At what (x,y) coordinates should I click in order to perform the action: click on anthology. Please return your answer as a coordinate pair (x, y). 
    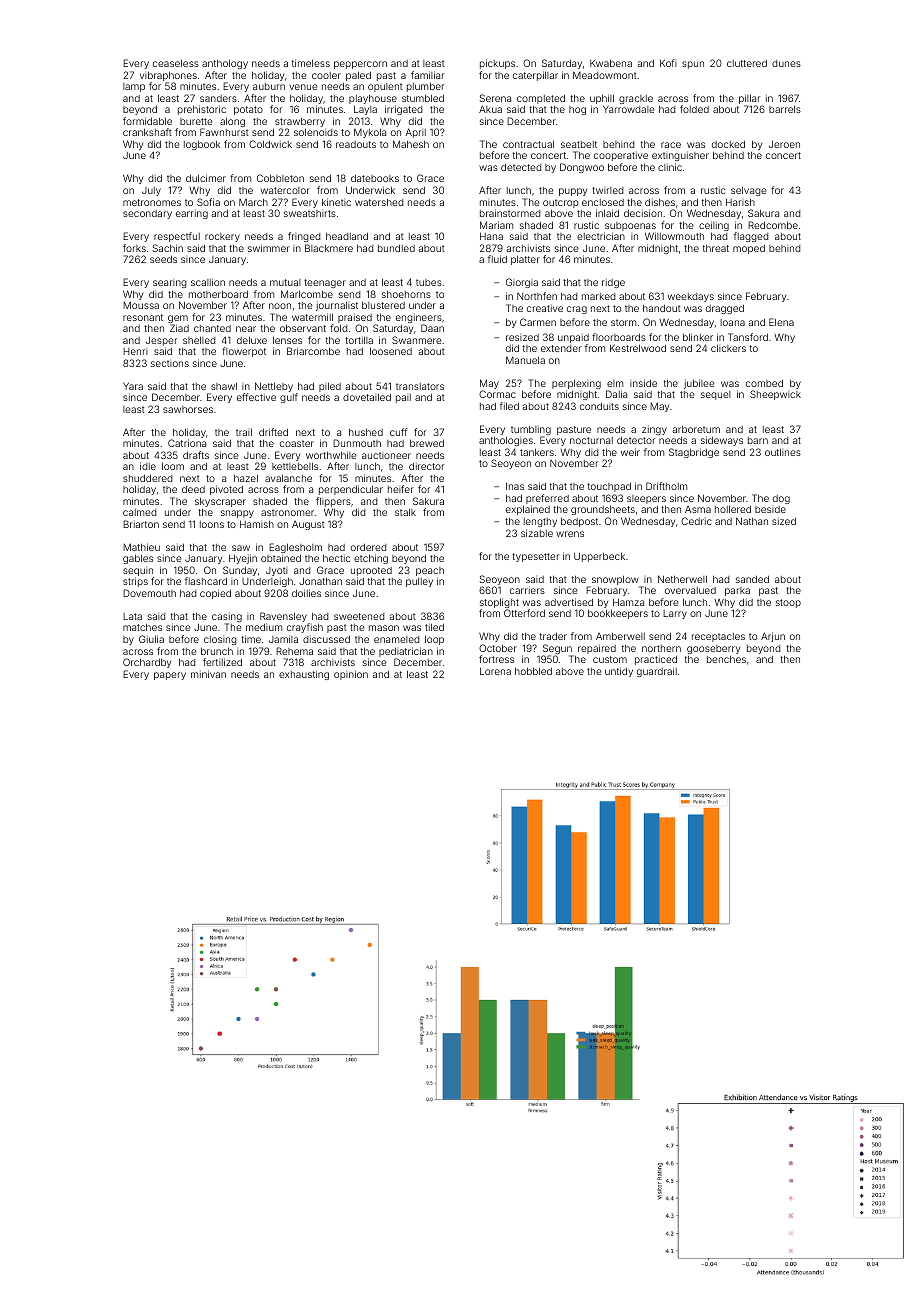
    Looking at the image, I should click on (225, 64).
